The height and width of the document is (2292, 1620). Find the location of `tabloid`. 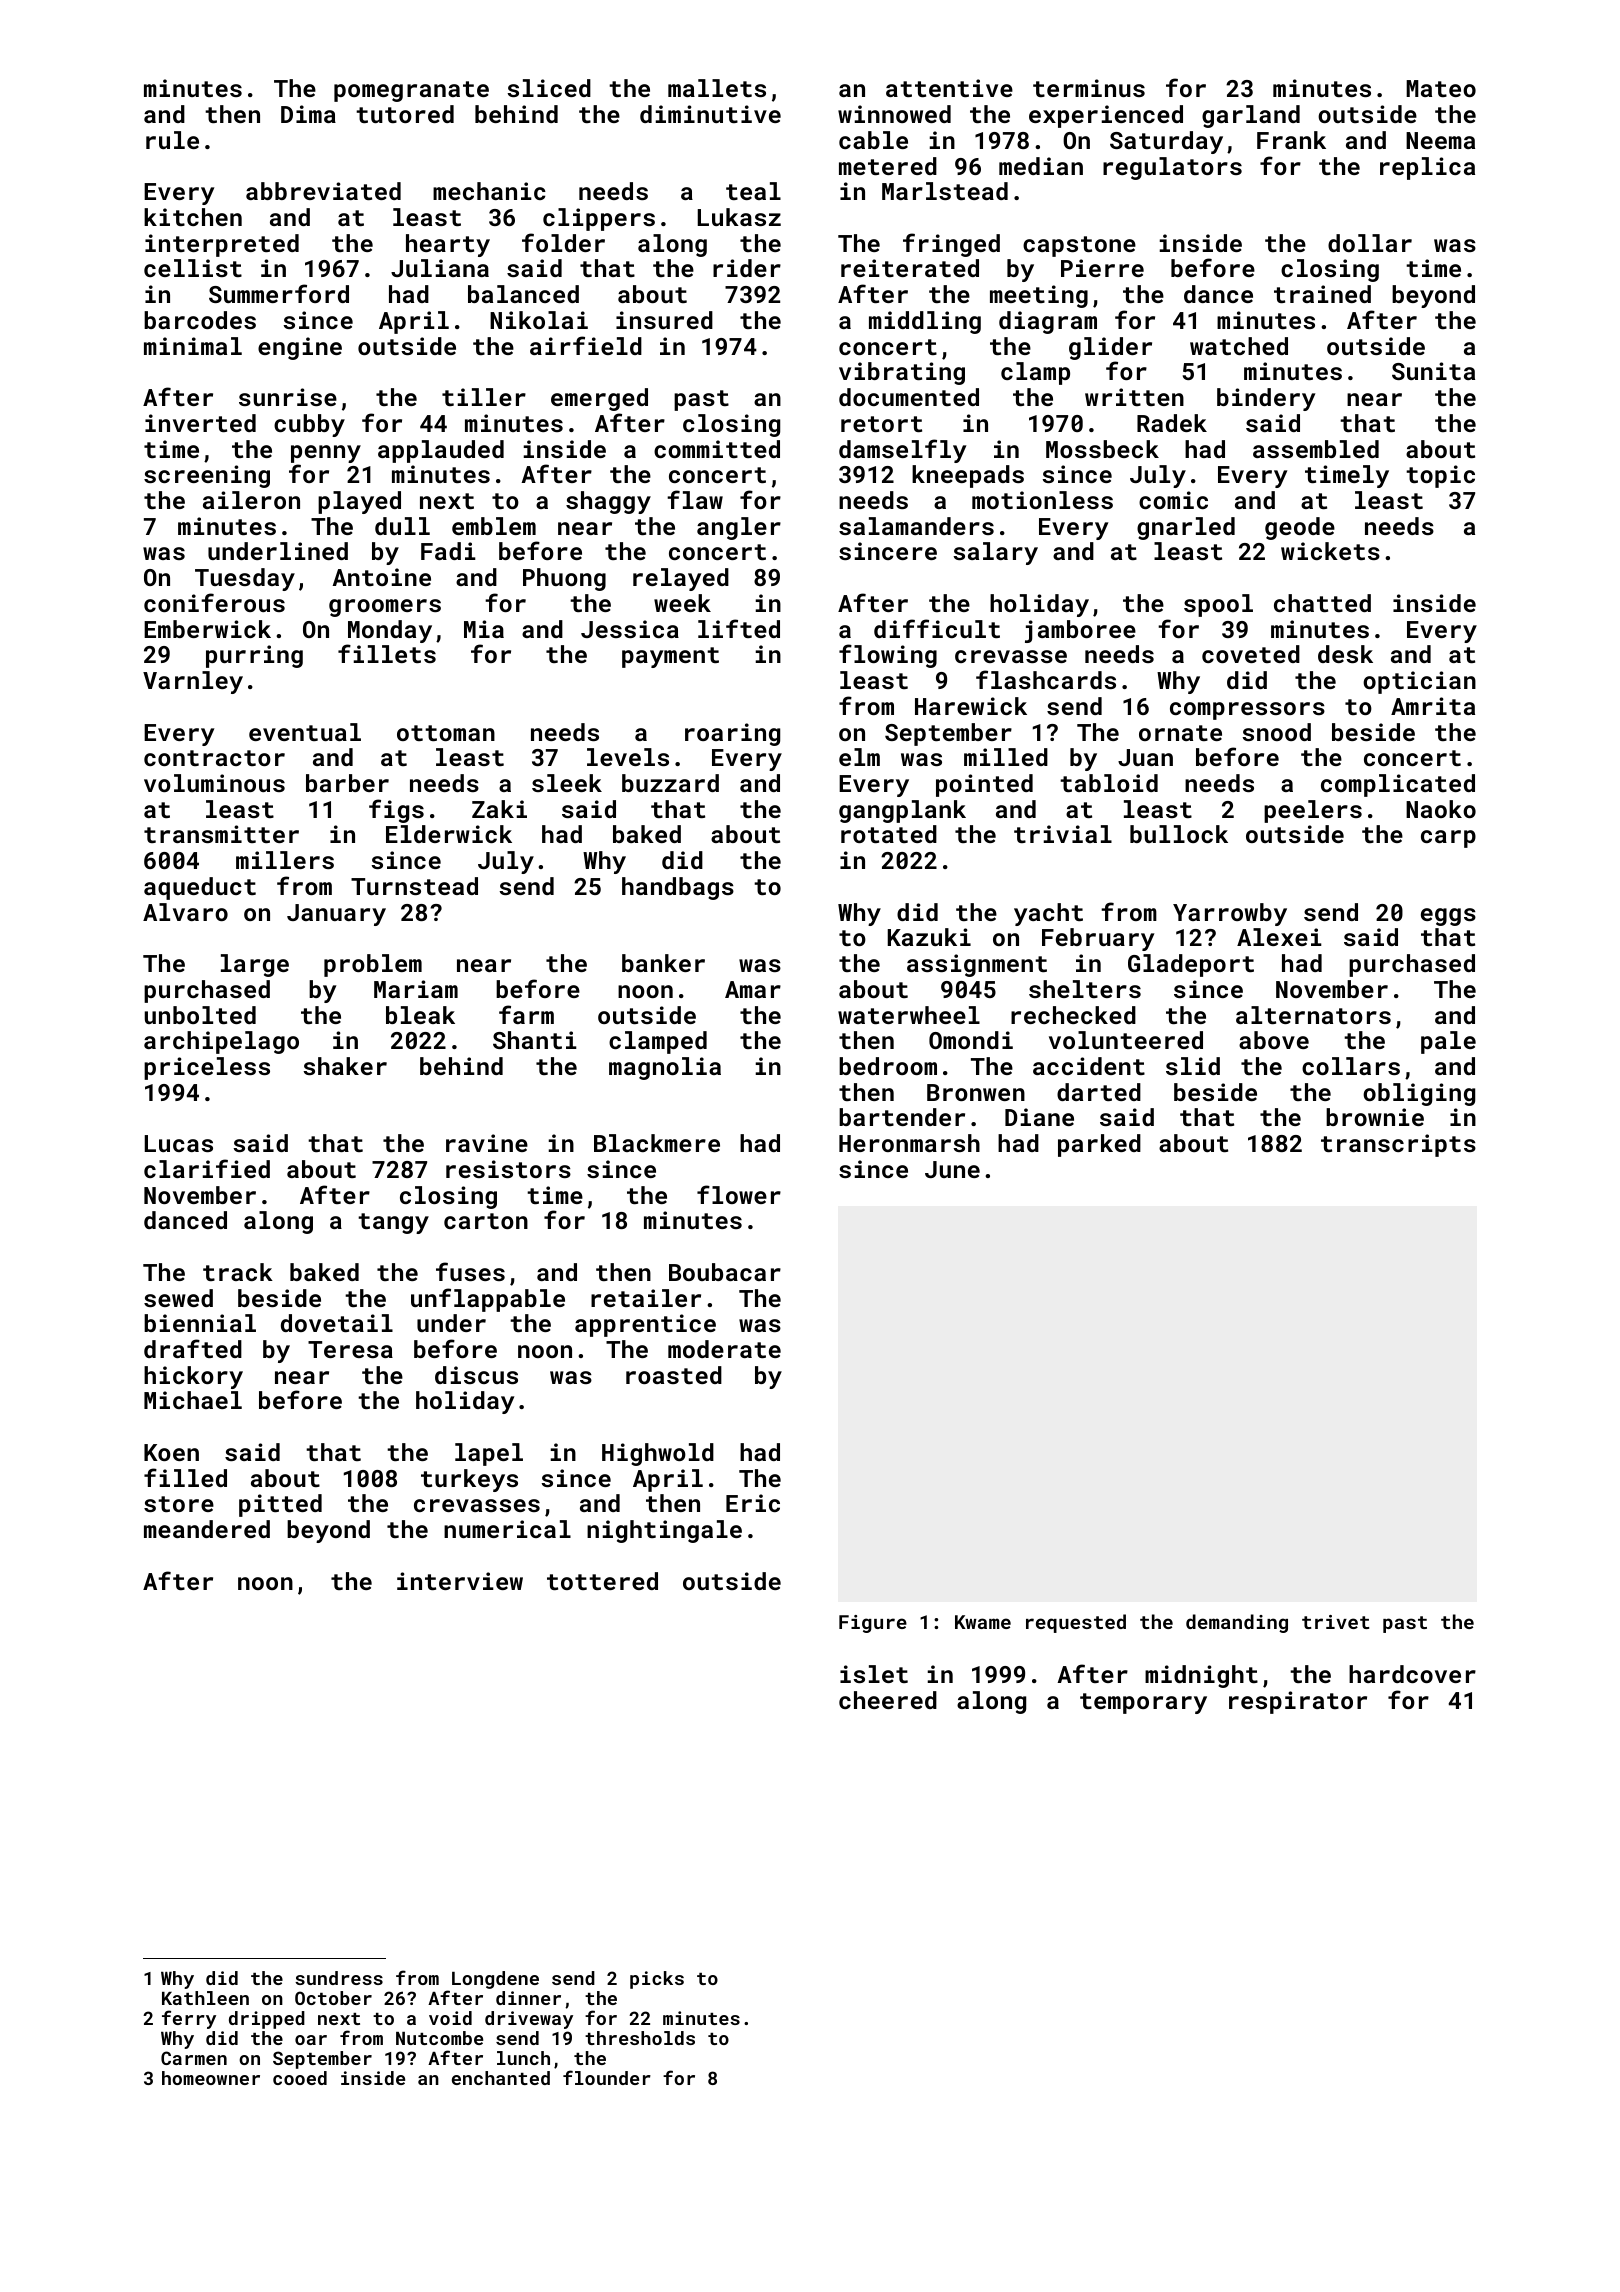

tabloid is located at coordinates (1109, 783).
